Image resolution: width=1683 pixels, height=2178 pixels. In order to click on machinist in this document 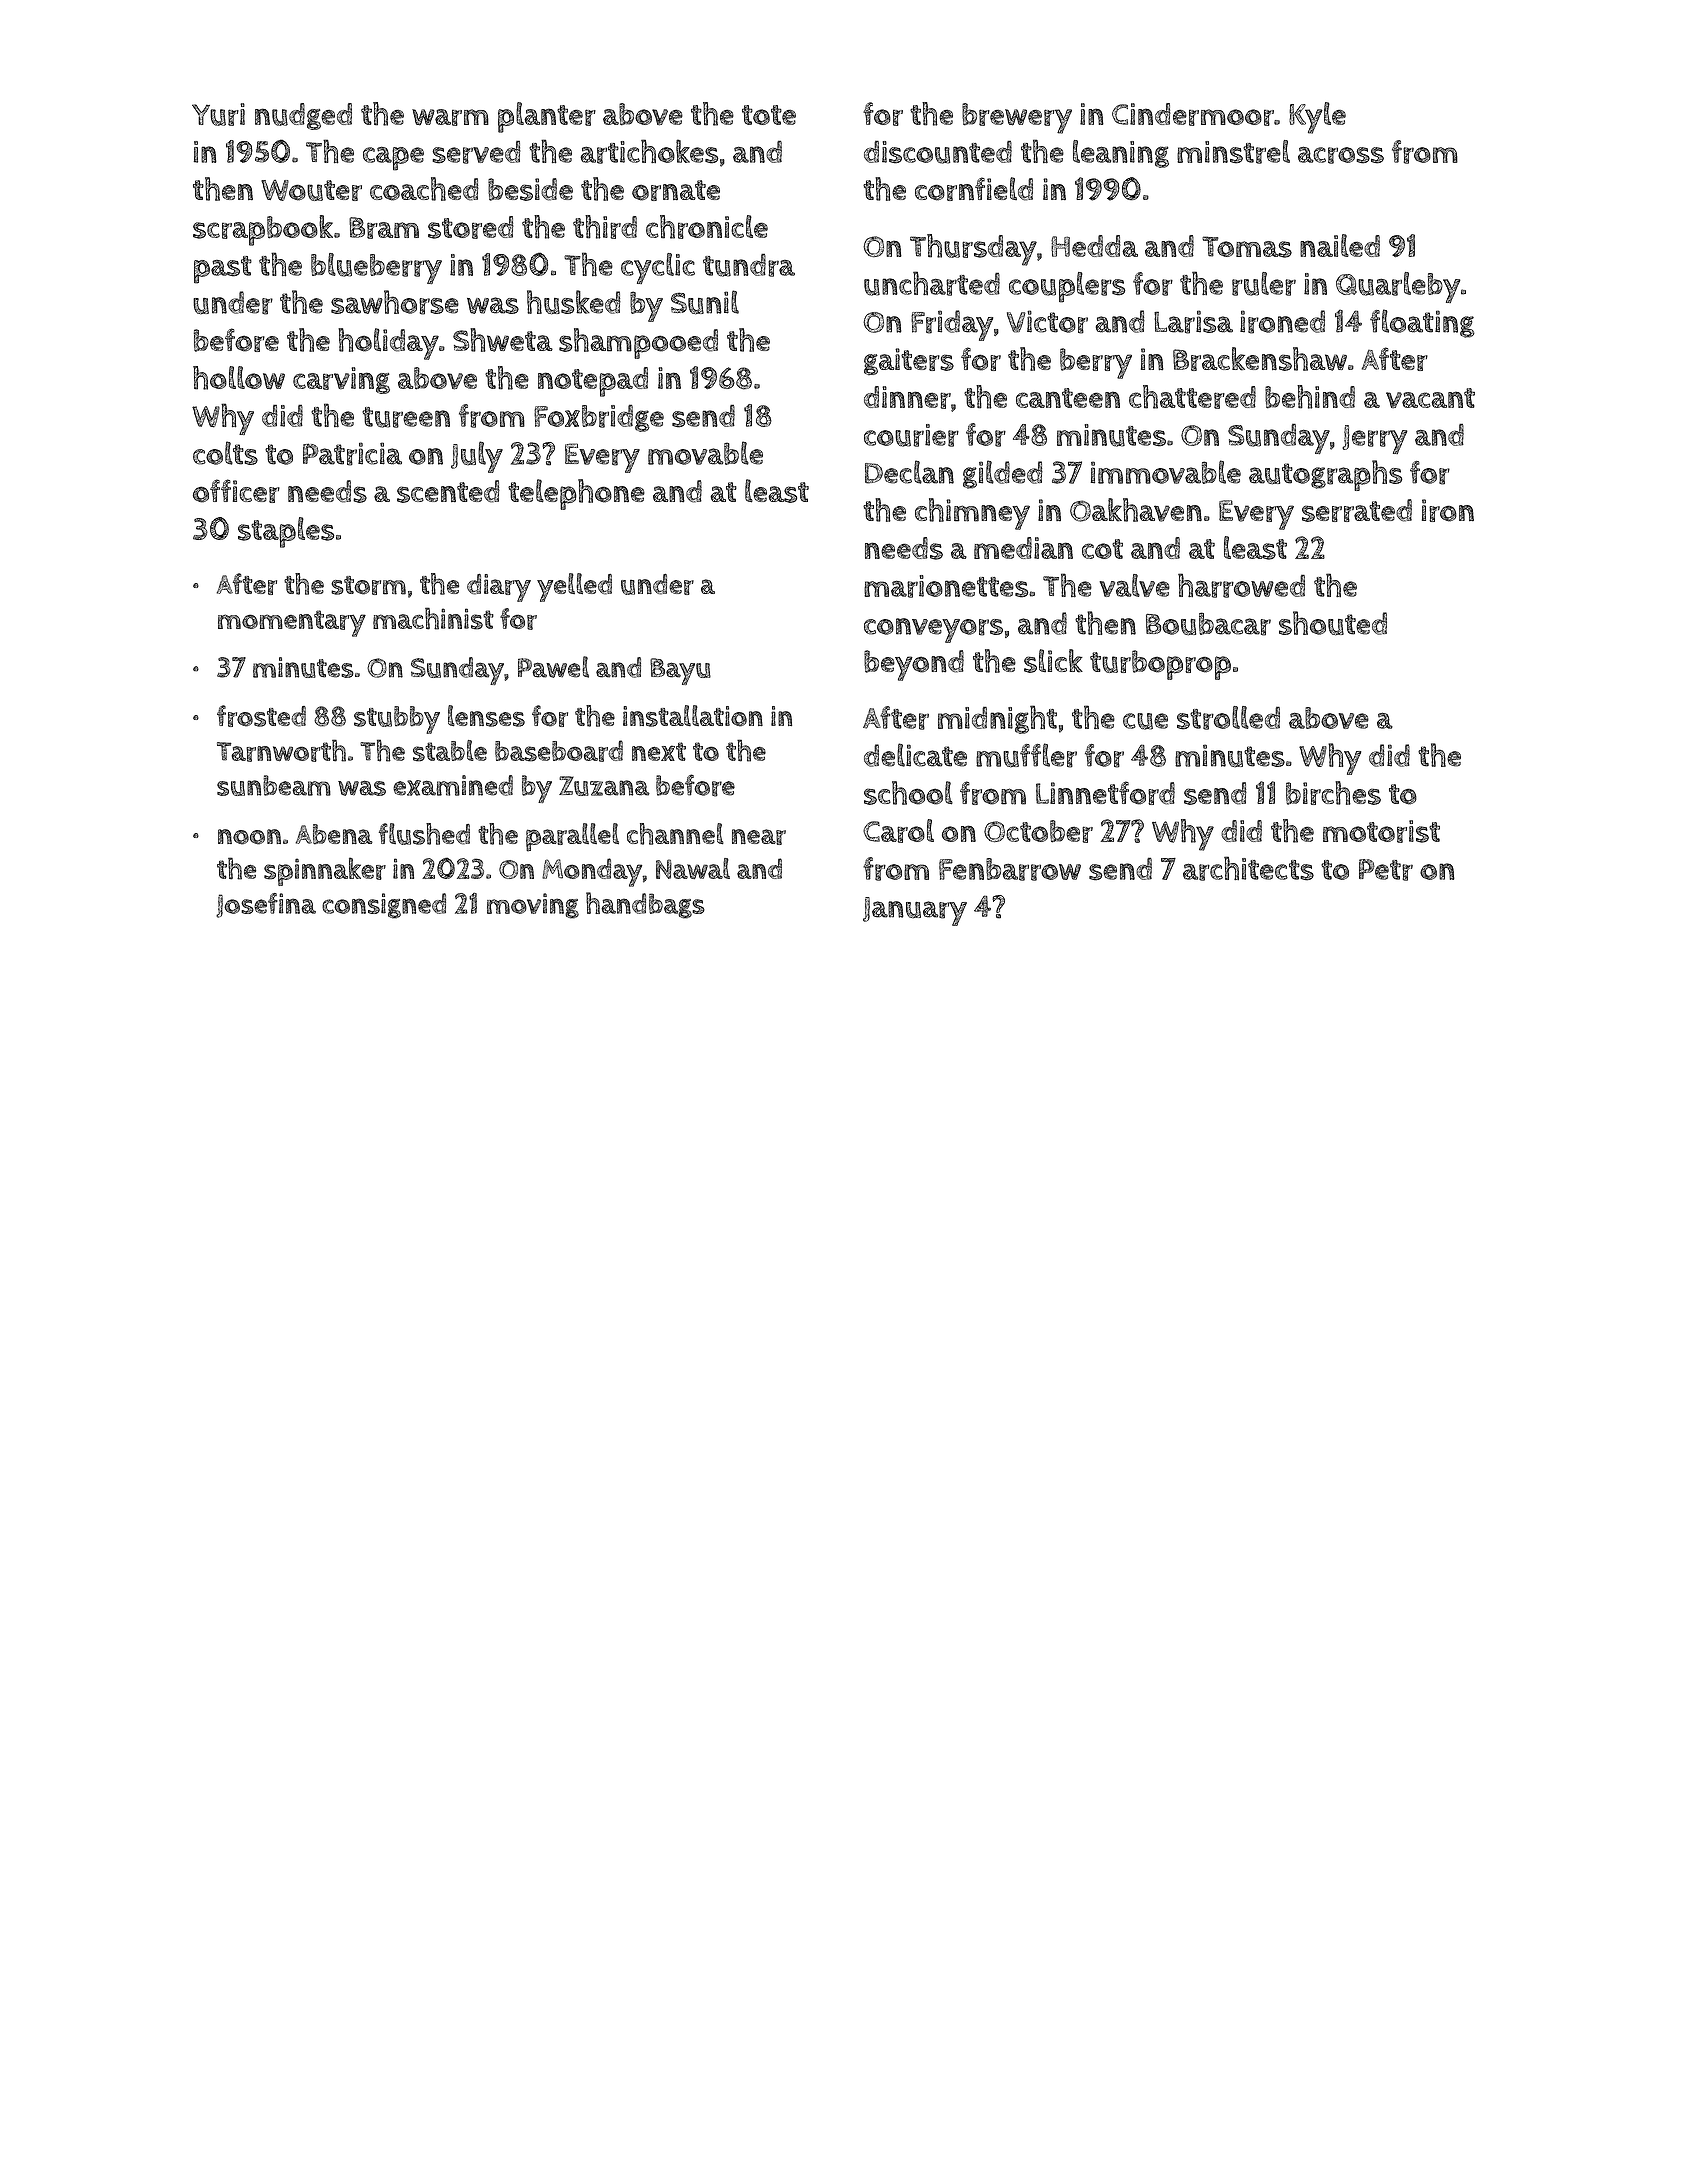, I will do `click(433, 618)`.
